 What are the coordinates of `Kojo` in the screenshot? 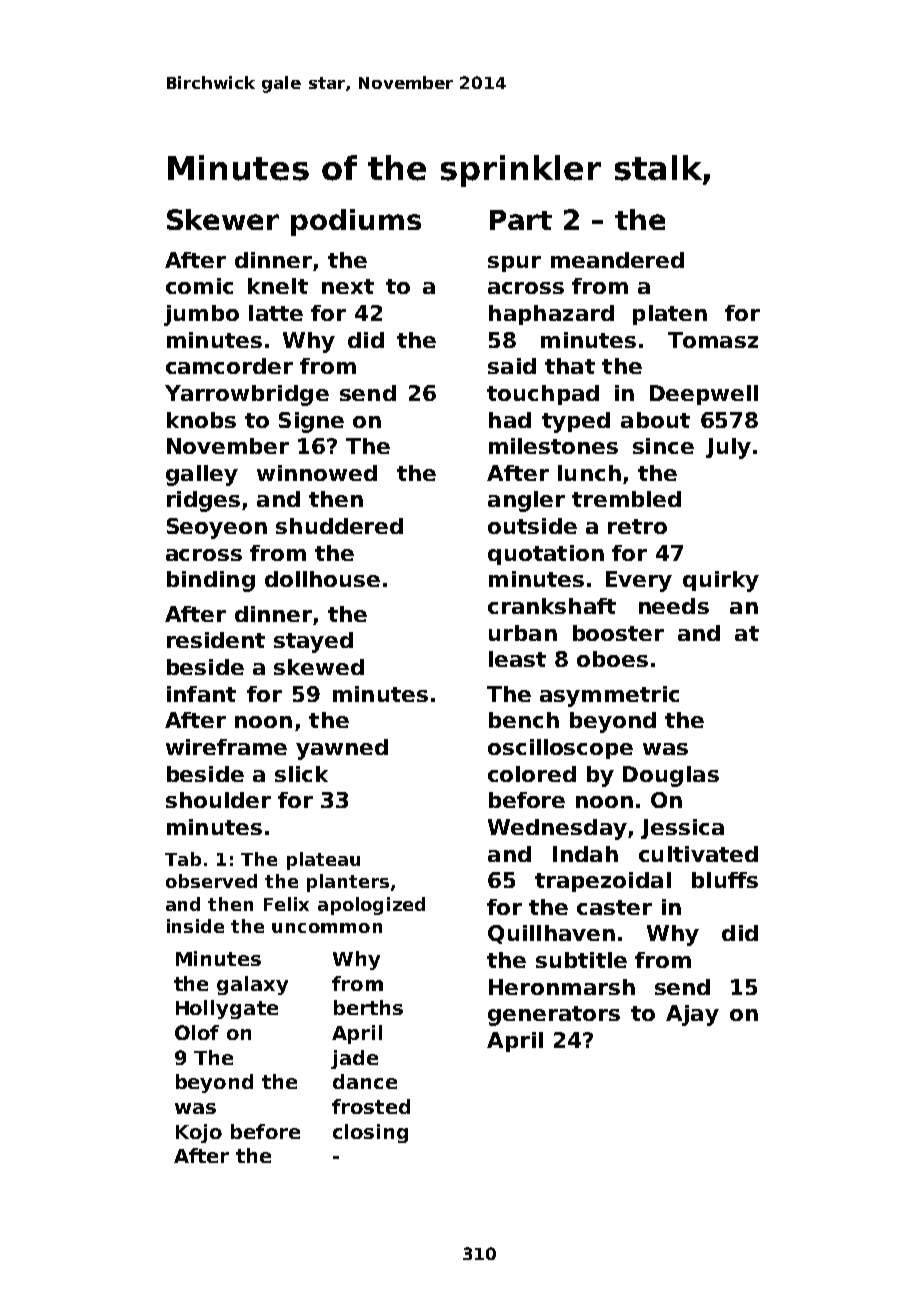 It's located at (199, 1133).
